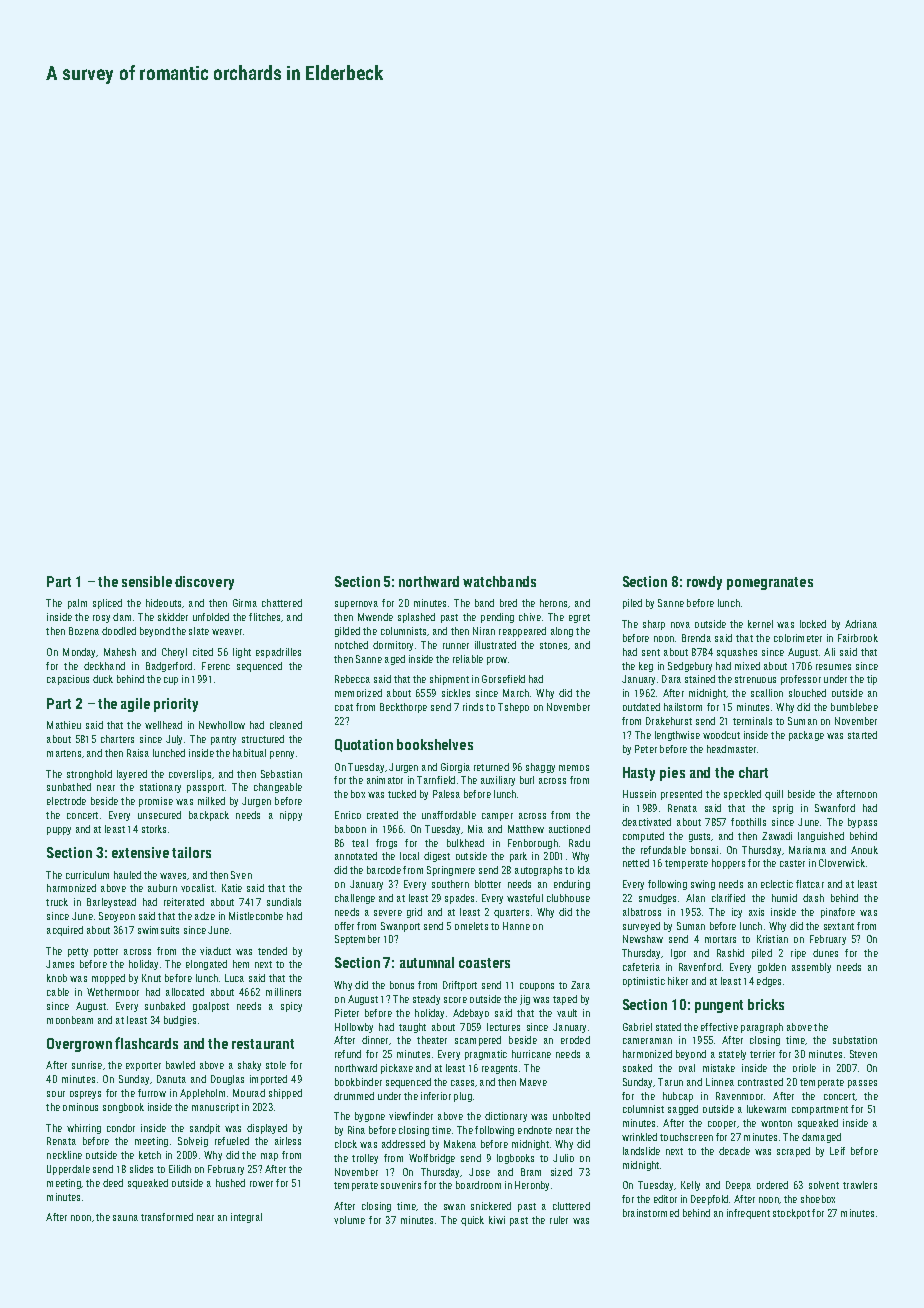 This document has height=1308, width=924. What do you see at coordinates (125, 1218) in the document?
I see `sauna` at bounding box center [125, 1218].
